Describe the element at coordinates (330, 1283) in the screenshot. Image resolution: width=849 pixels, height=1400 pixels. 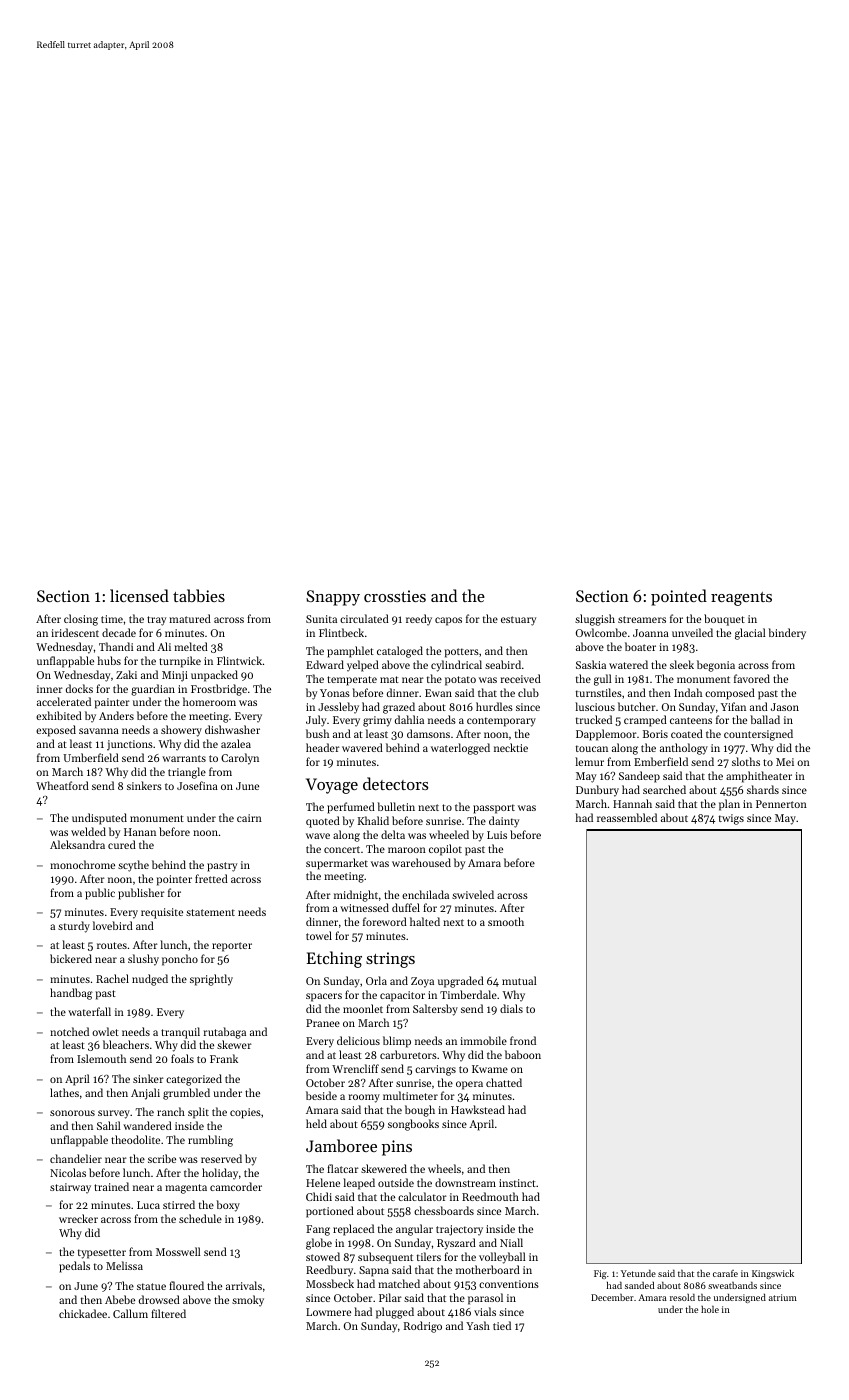
I see `Mossbeck` at that location.
